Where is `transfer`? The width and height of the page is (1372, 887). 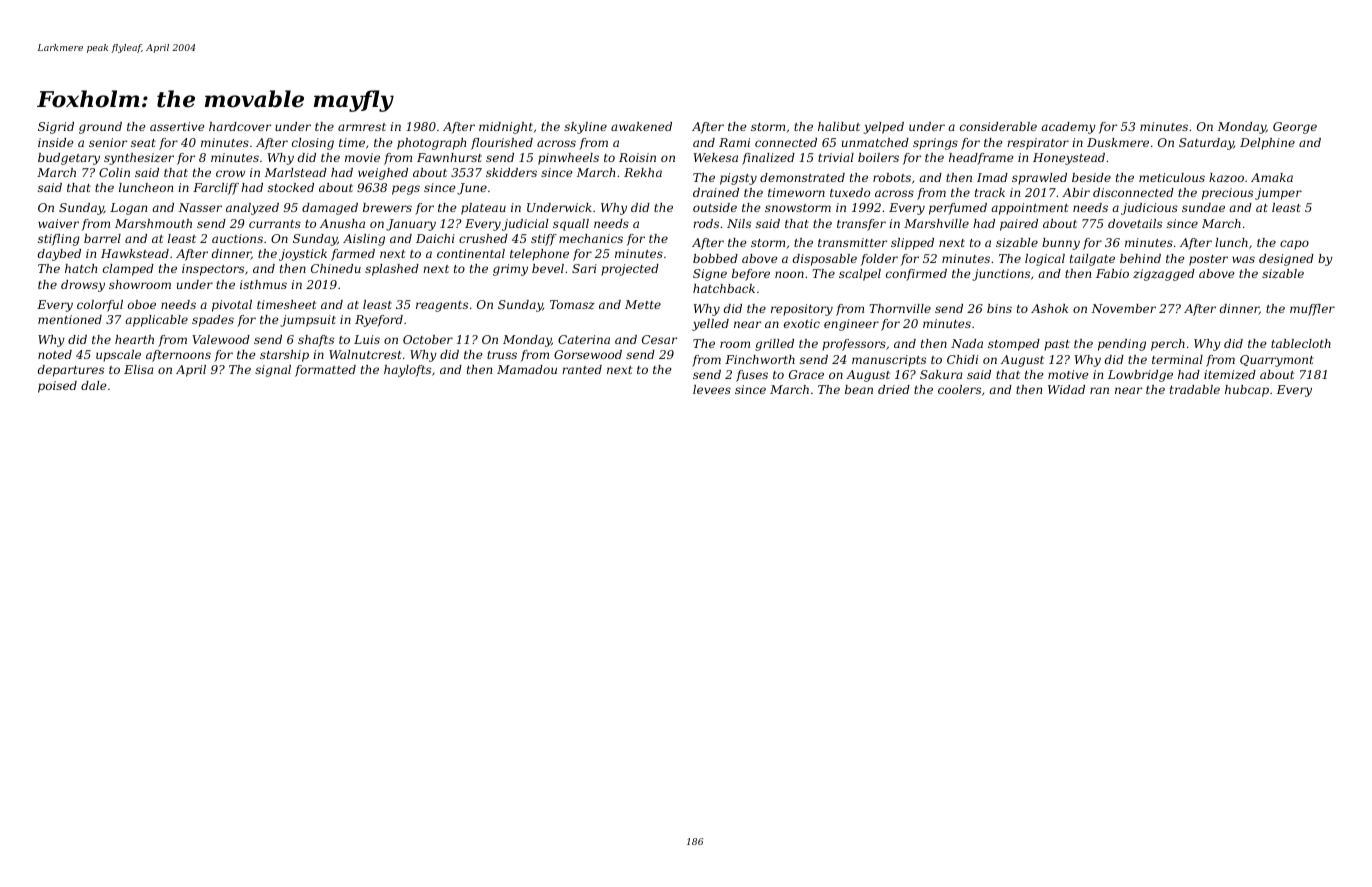 transfer is located at coordinates (861, 225).
